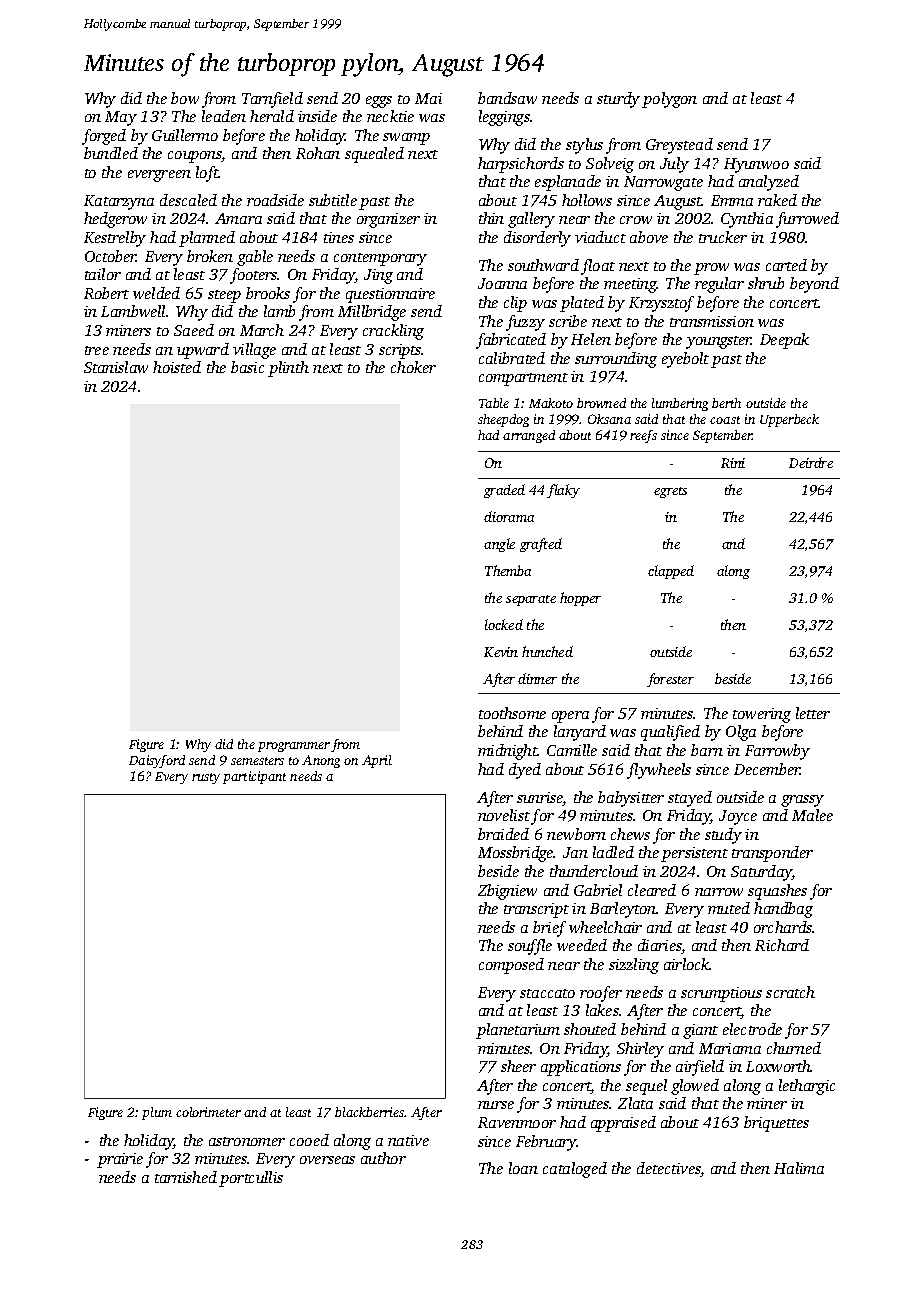 This document has width=924, height=1308. What do you see at coordinates (685, 360) in the document?
I see `eyebolt` at bounding box center [685, 360].
